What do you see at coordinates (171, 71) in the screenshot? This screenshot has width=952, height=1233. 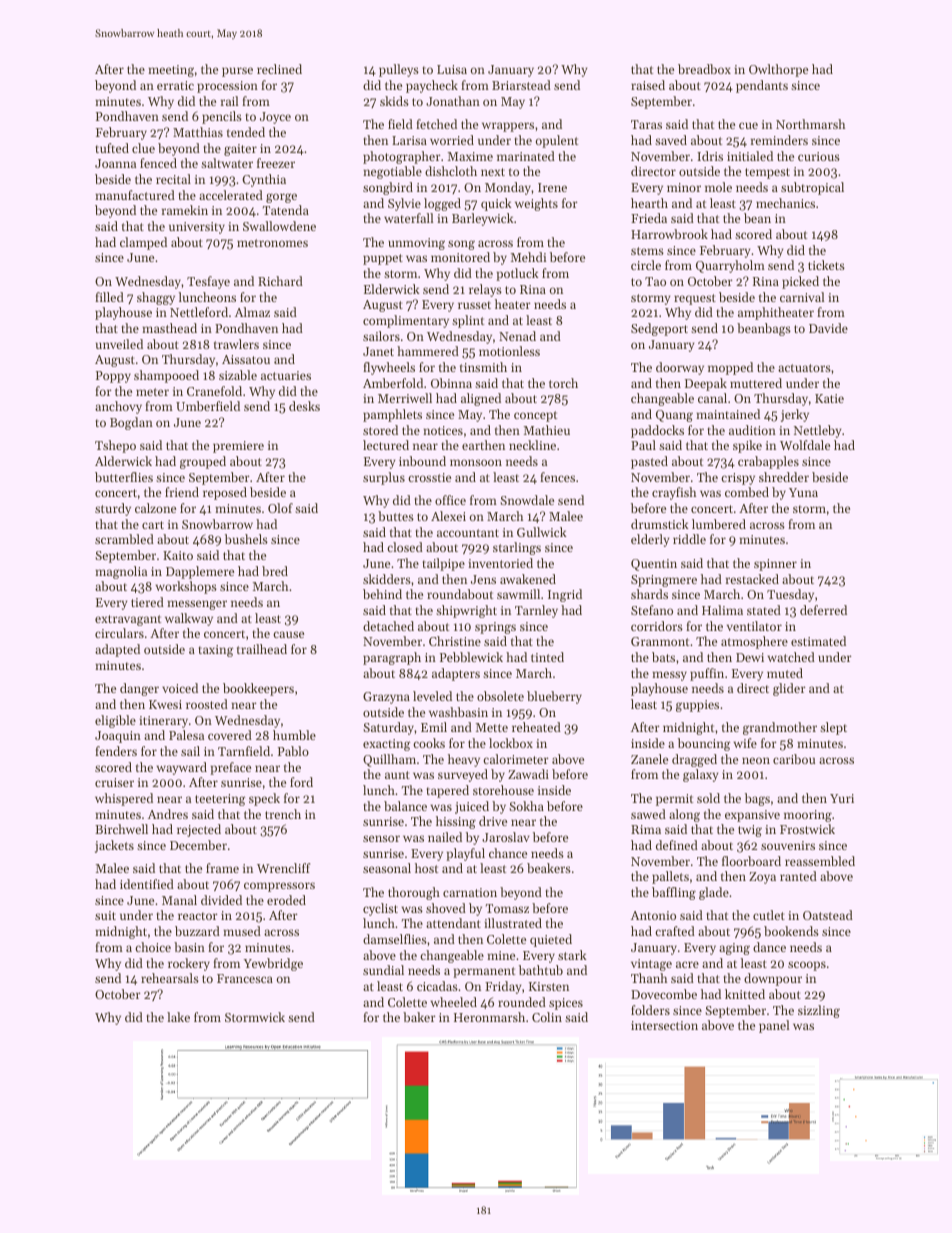 I see `meeting` at bounding box center [171, 71].
